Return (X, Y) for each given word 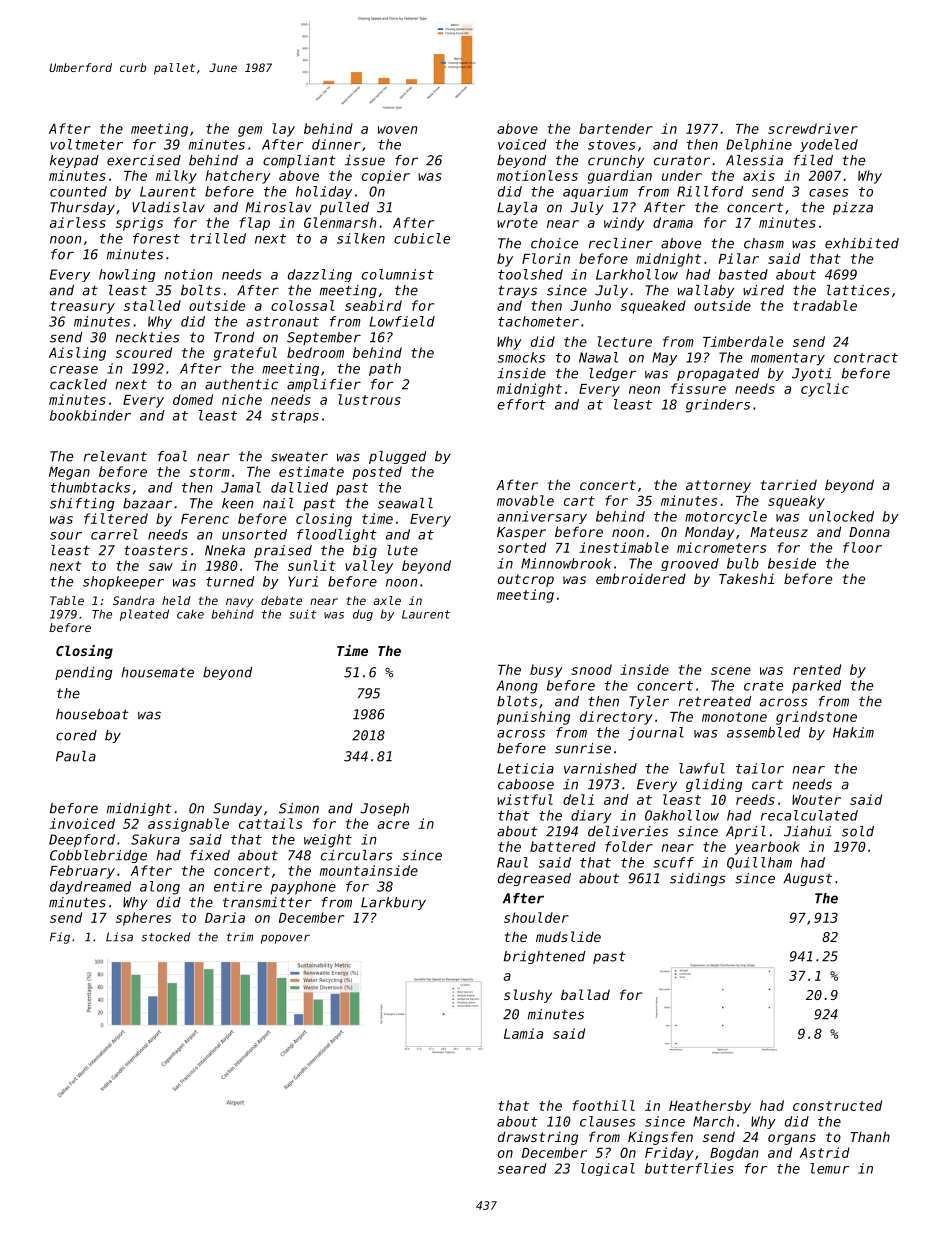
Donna (869, 532)
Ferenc (205, 519)
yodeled (829, 145)
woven (397, 130)
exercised (144, 160)
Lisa (119, 937)
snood (592, 669)
